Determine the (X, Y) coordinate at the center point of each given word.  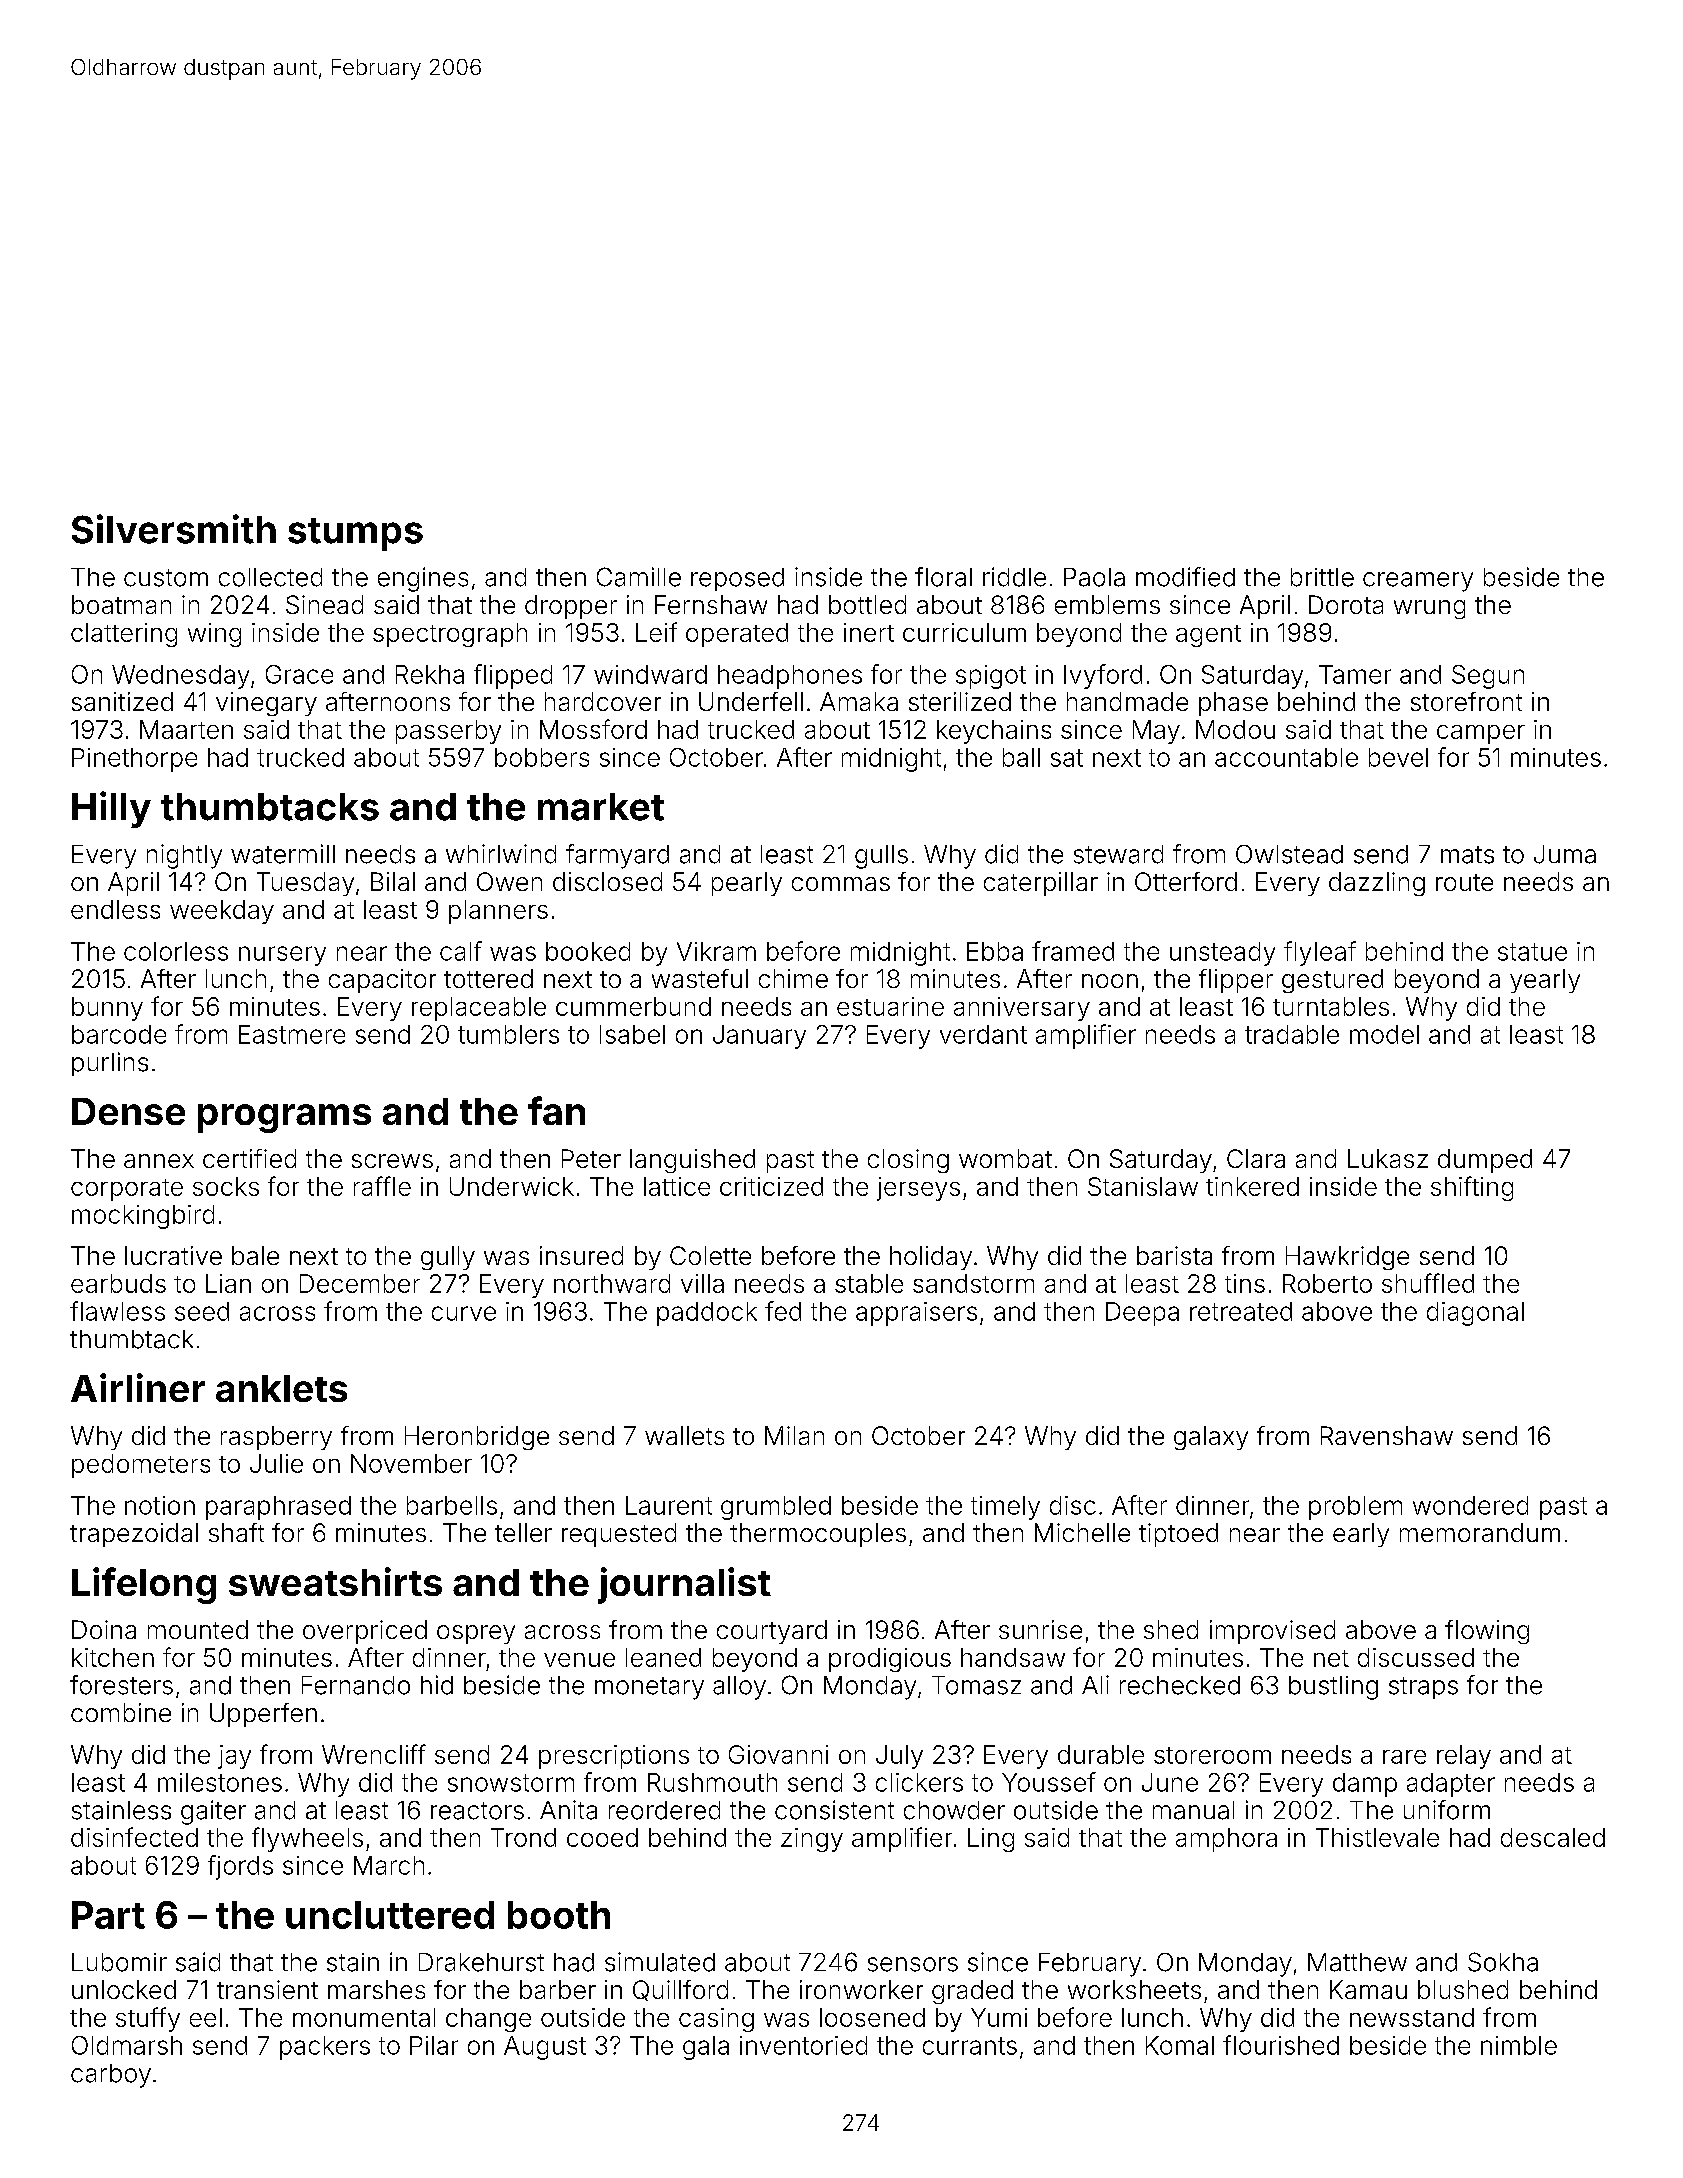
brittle (1322, 577)
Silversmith (174, 529)
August (545, 2048)
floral (943, 577)
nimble (1519, 2045)
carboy (111, 2076)
